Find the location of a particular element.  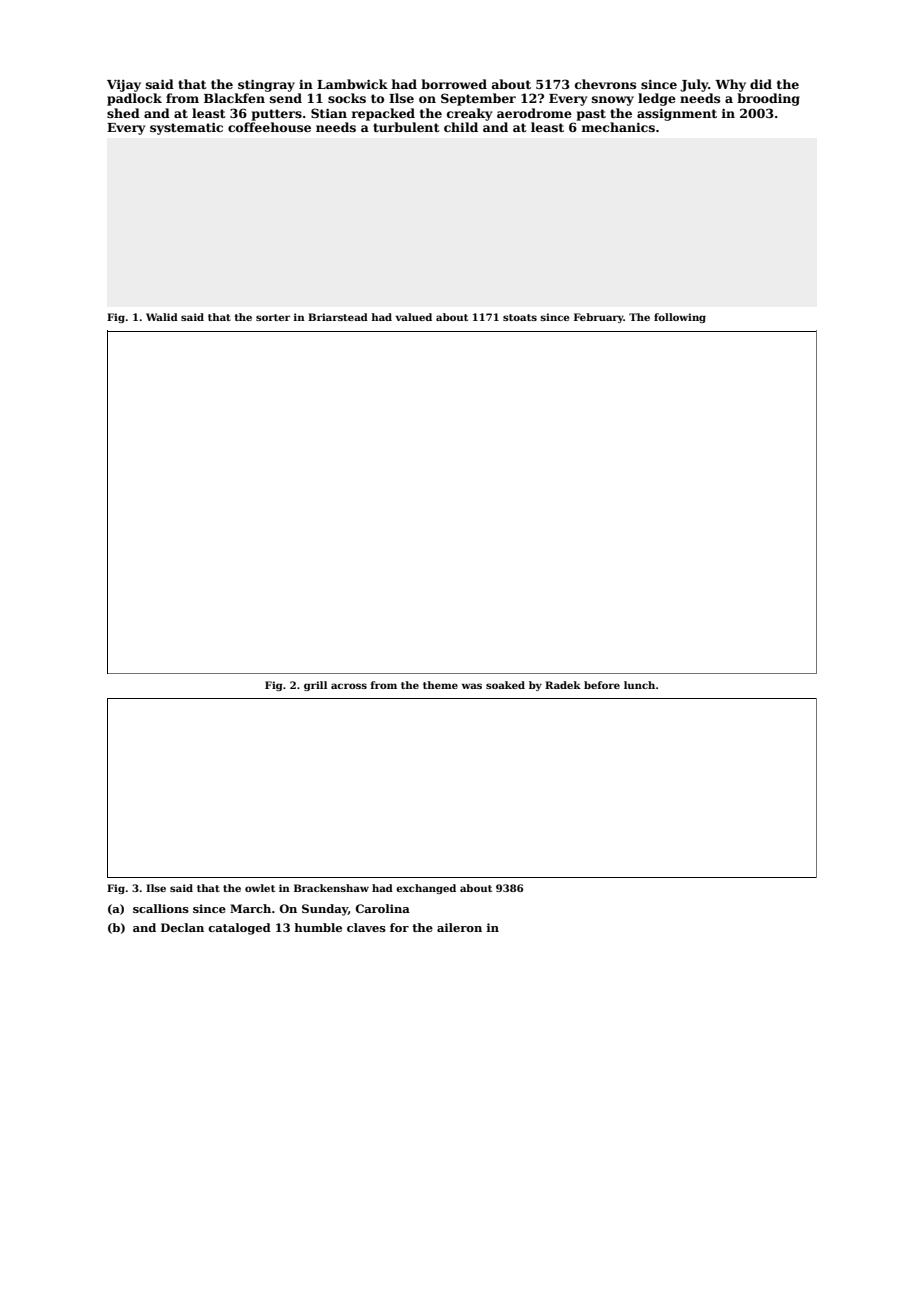

following is located at coordinates (680, 318).
